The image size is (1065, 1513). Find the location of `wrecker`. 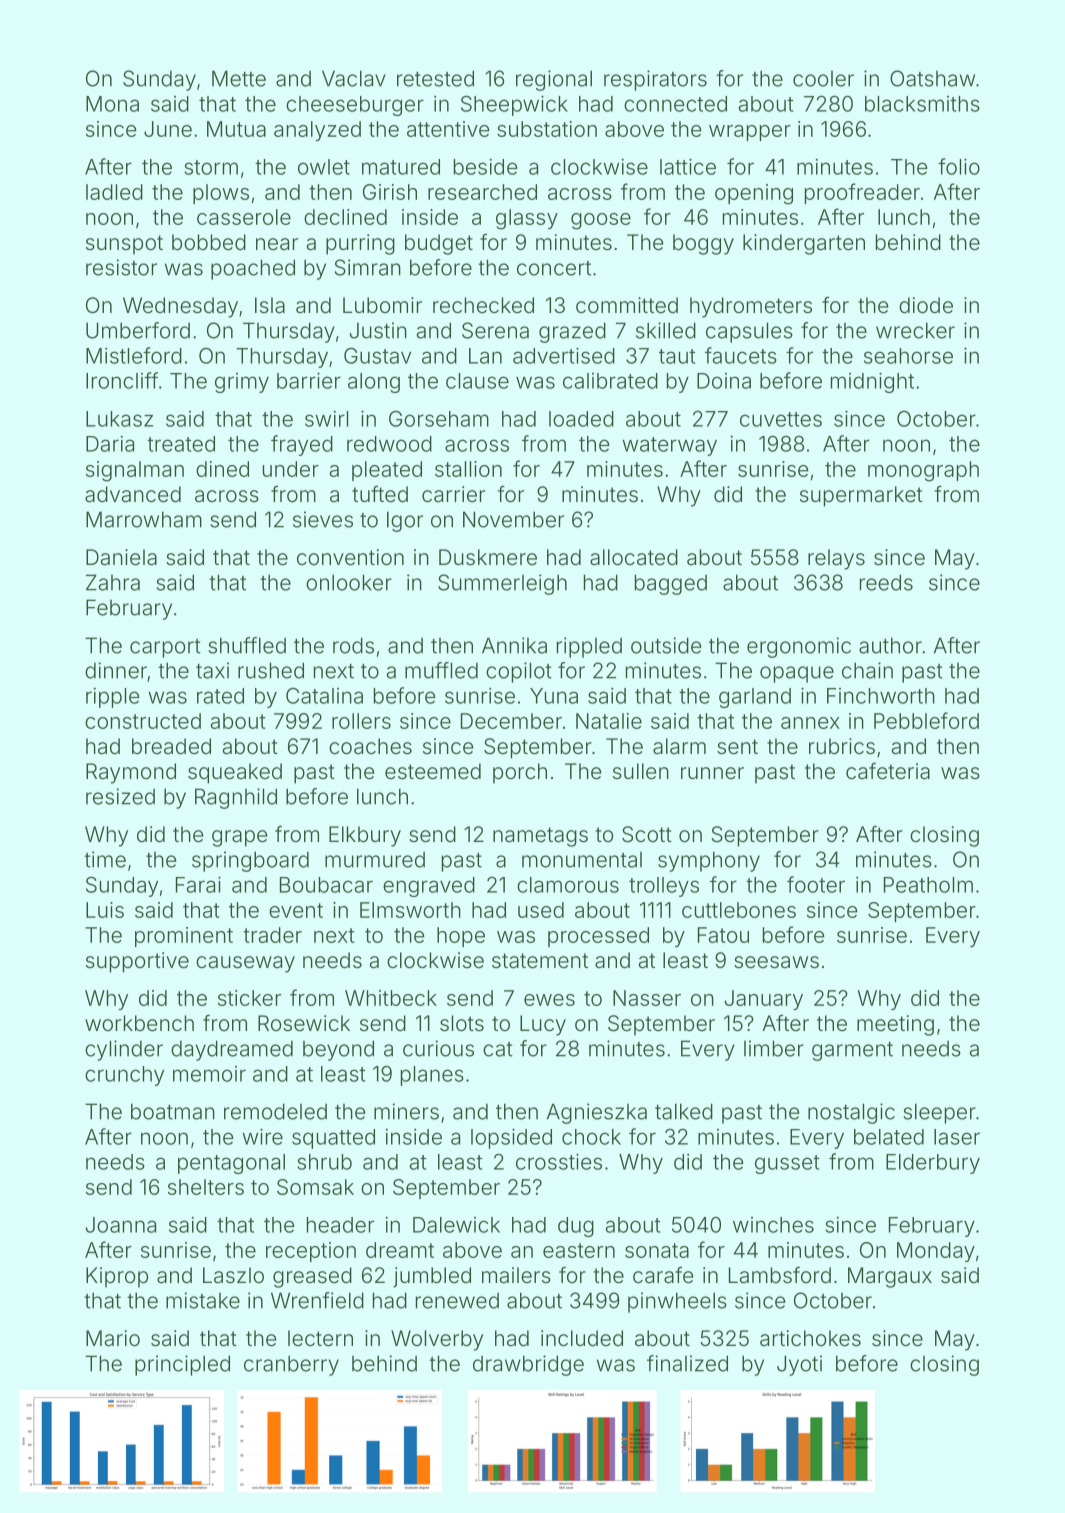

wrecker is located at coordinates (915, 330).
